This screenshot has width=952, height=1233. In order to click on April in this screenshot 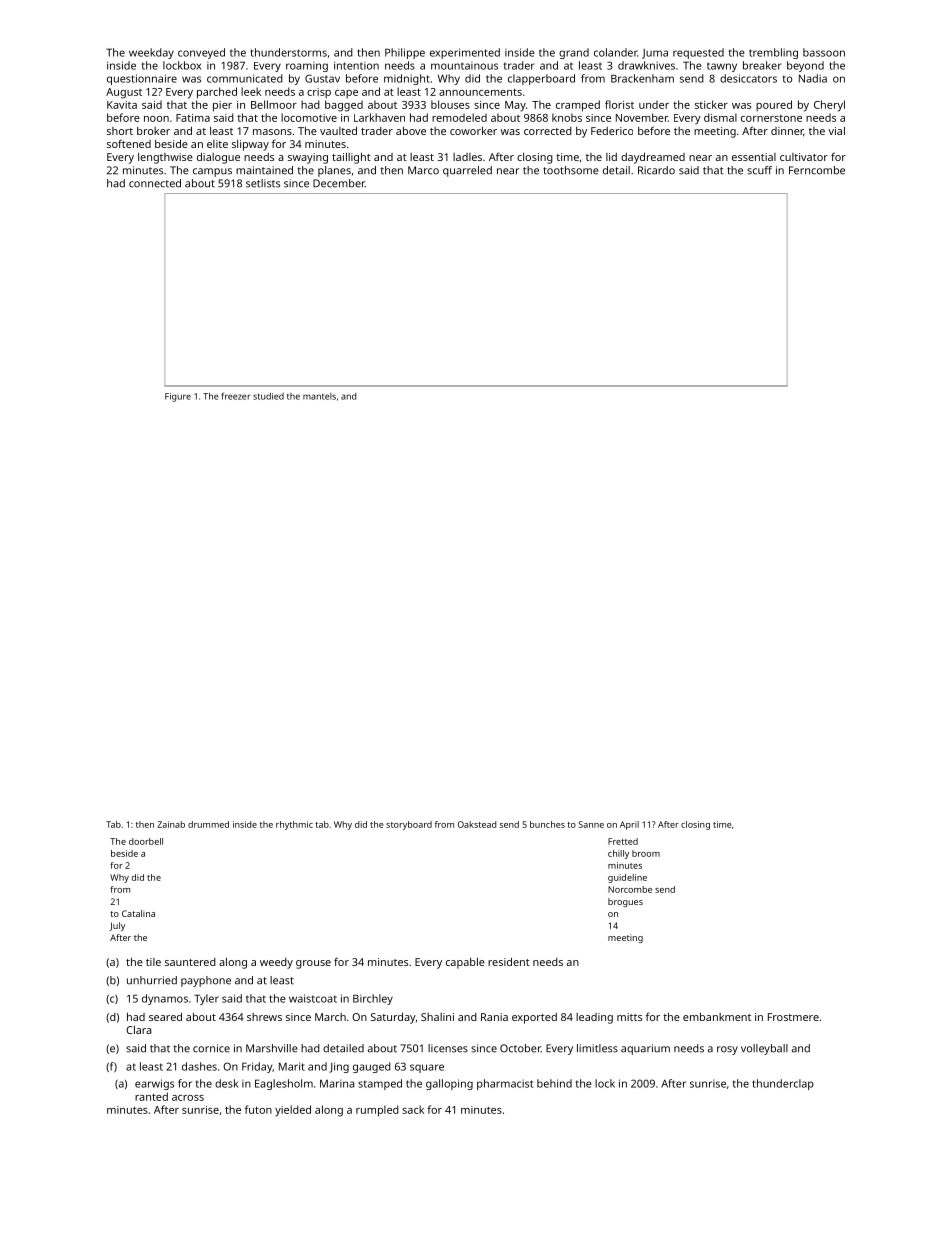, I will do `click(629, 825)`.
